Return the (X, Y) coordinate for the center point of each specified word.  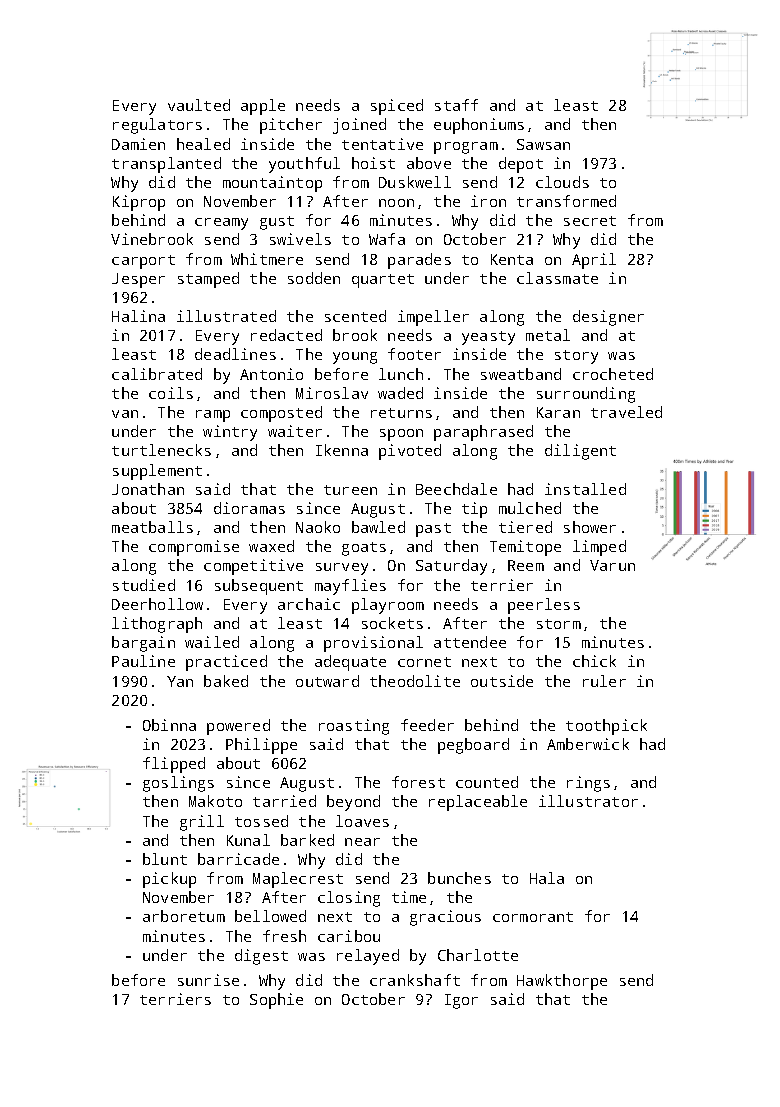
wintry (230, 433)
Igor (461, 1001)
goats (364, 549)
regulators (157, 126)
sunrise (208, 980)
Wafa (387, 239)
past (433, 530)
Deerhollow (157, 604)
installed (585, 489)
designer (608, 318)
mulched (530, 508)
